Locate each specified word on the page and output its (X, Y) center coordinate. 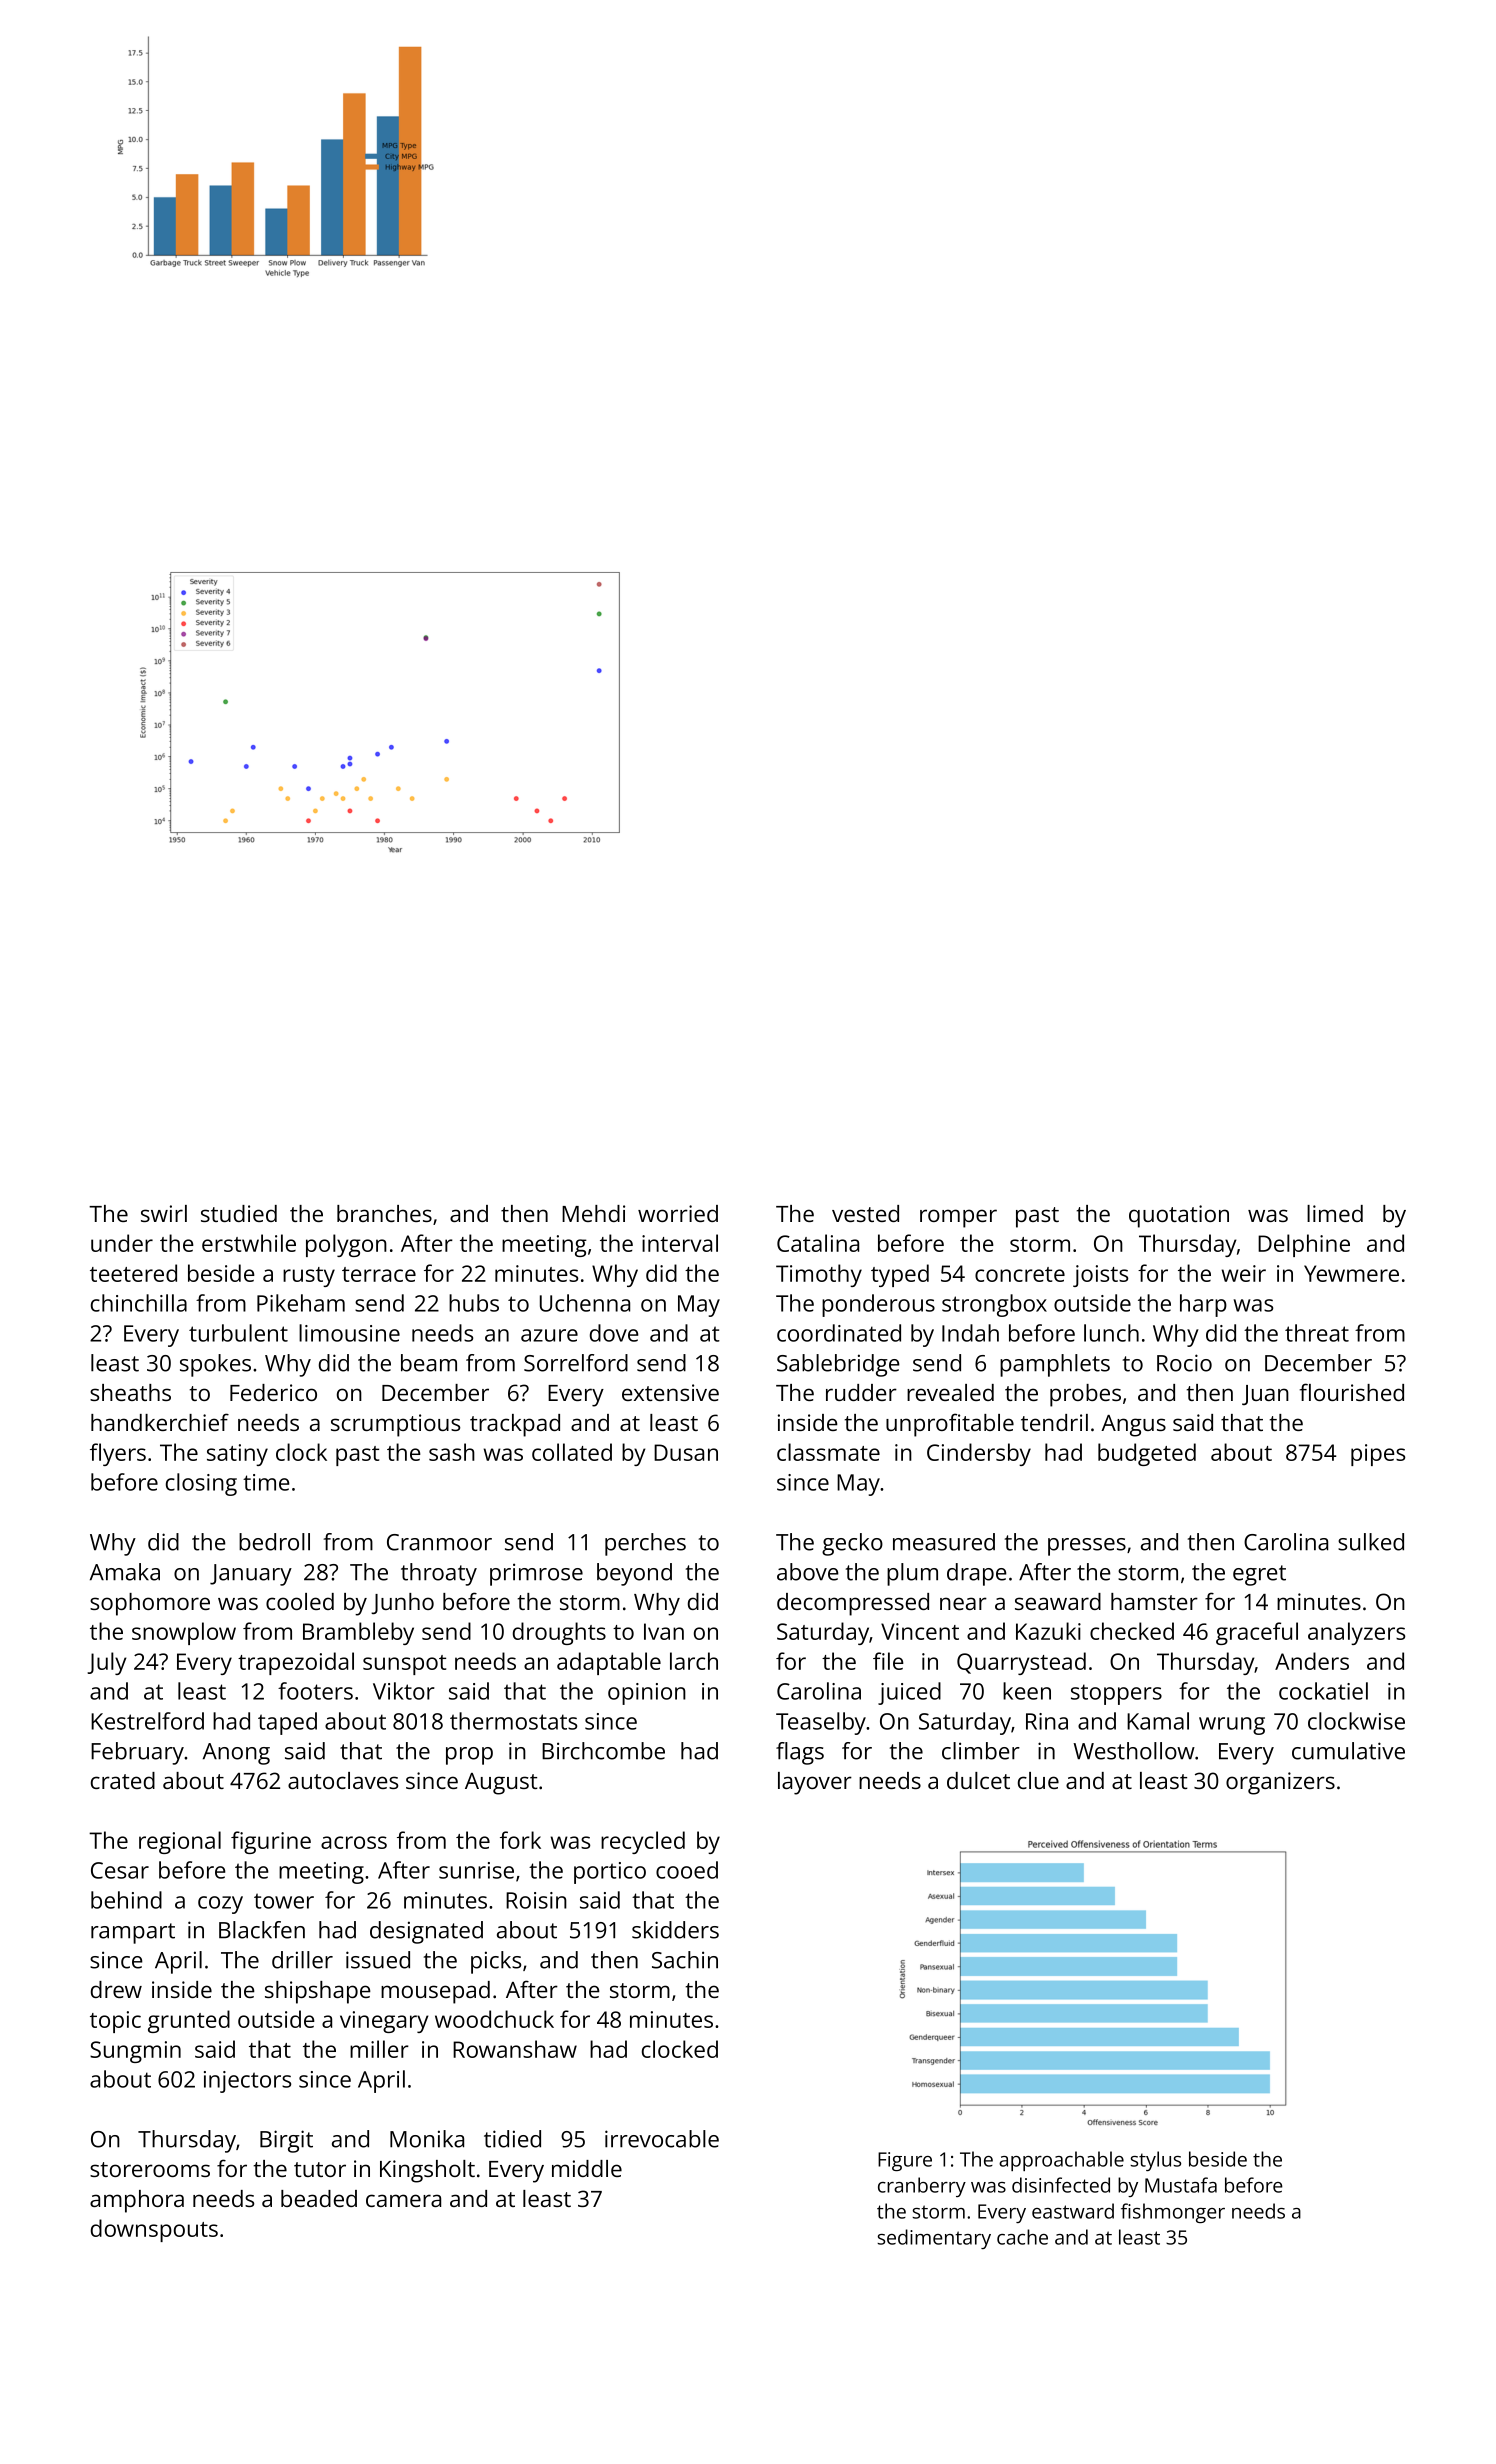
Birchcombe (603, 1751)
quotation (1179, 1216)
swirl (164, 1213)
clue (1038, 1780)
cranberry (922, 2187)
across (354, 1842)
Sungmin (135, 2052)
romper (958, 1218)
